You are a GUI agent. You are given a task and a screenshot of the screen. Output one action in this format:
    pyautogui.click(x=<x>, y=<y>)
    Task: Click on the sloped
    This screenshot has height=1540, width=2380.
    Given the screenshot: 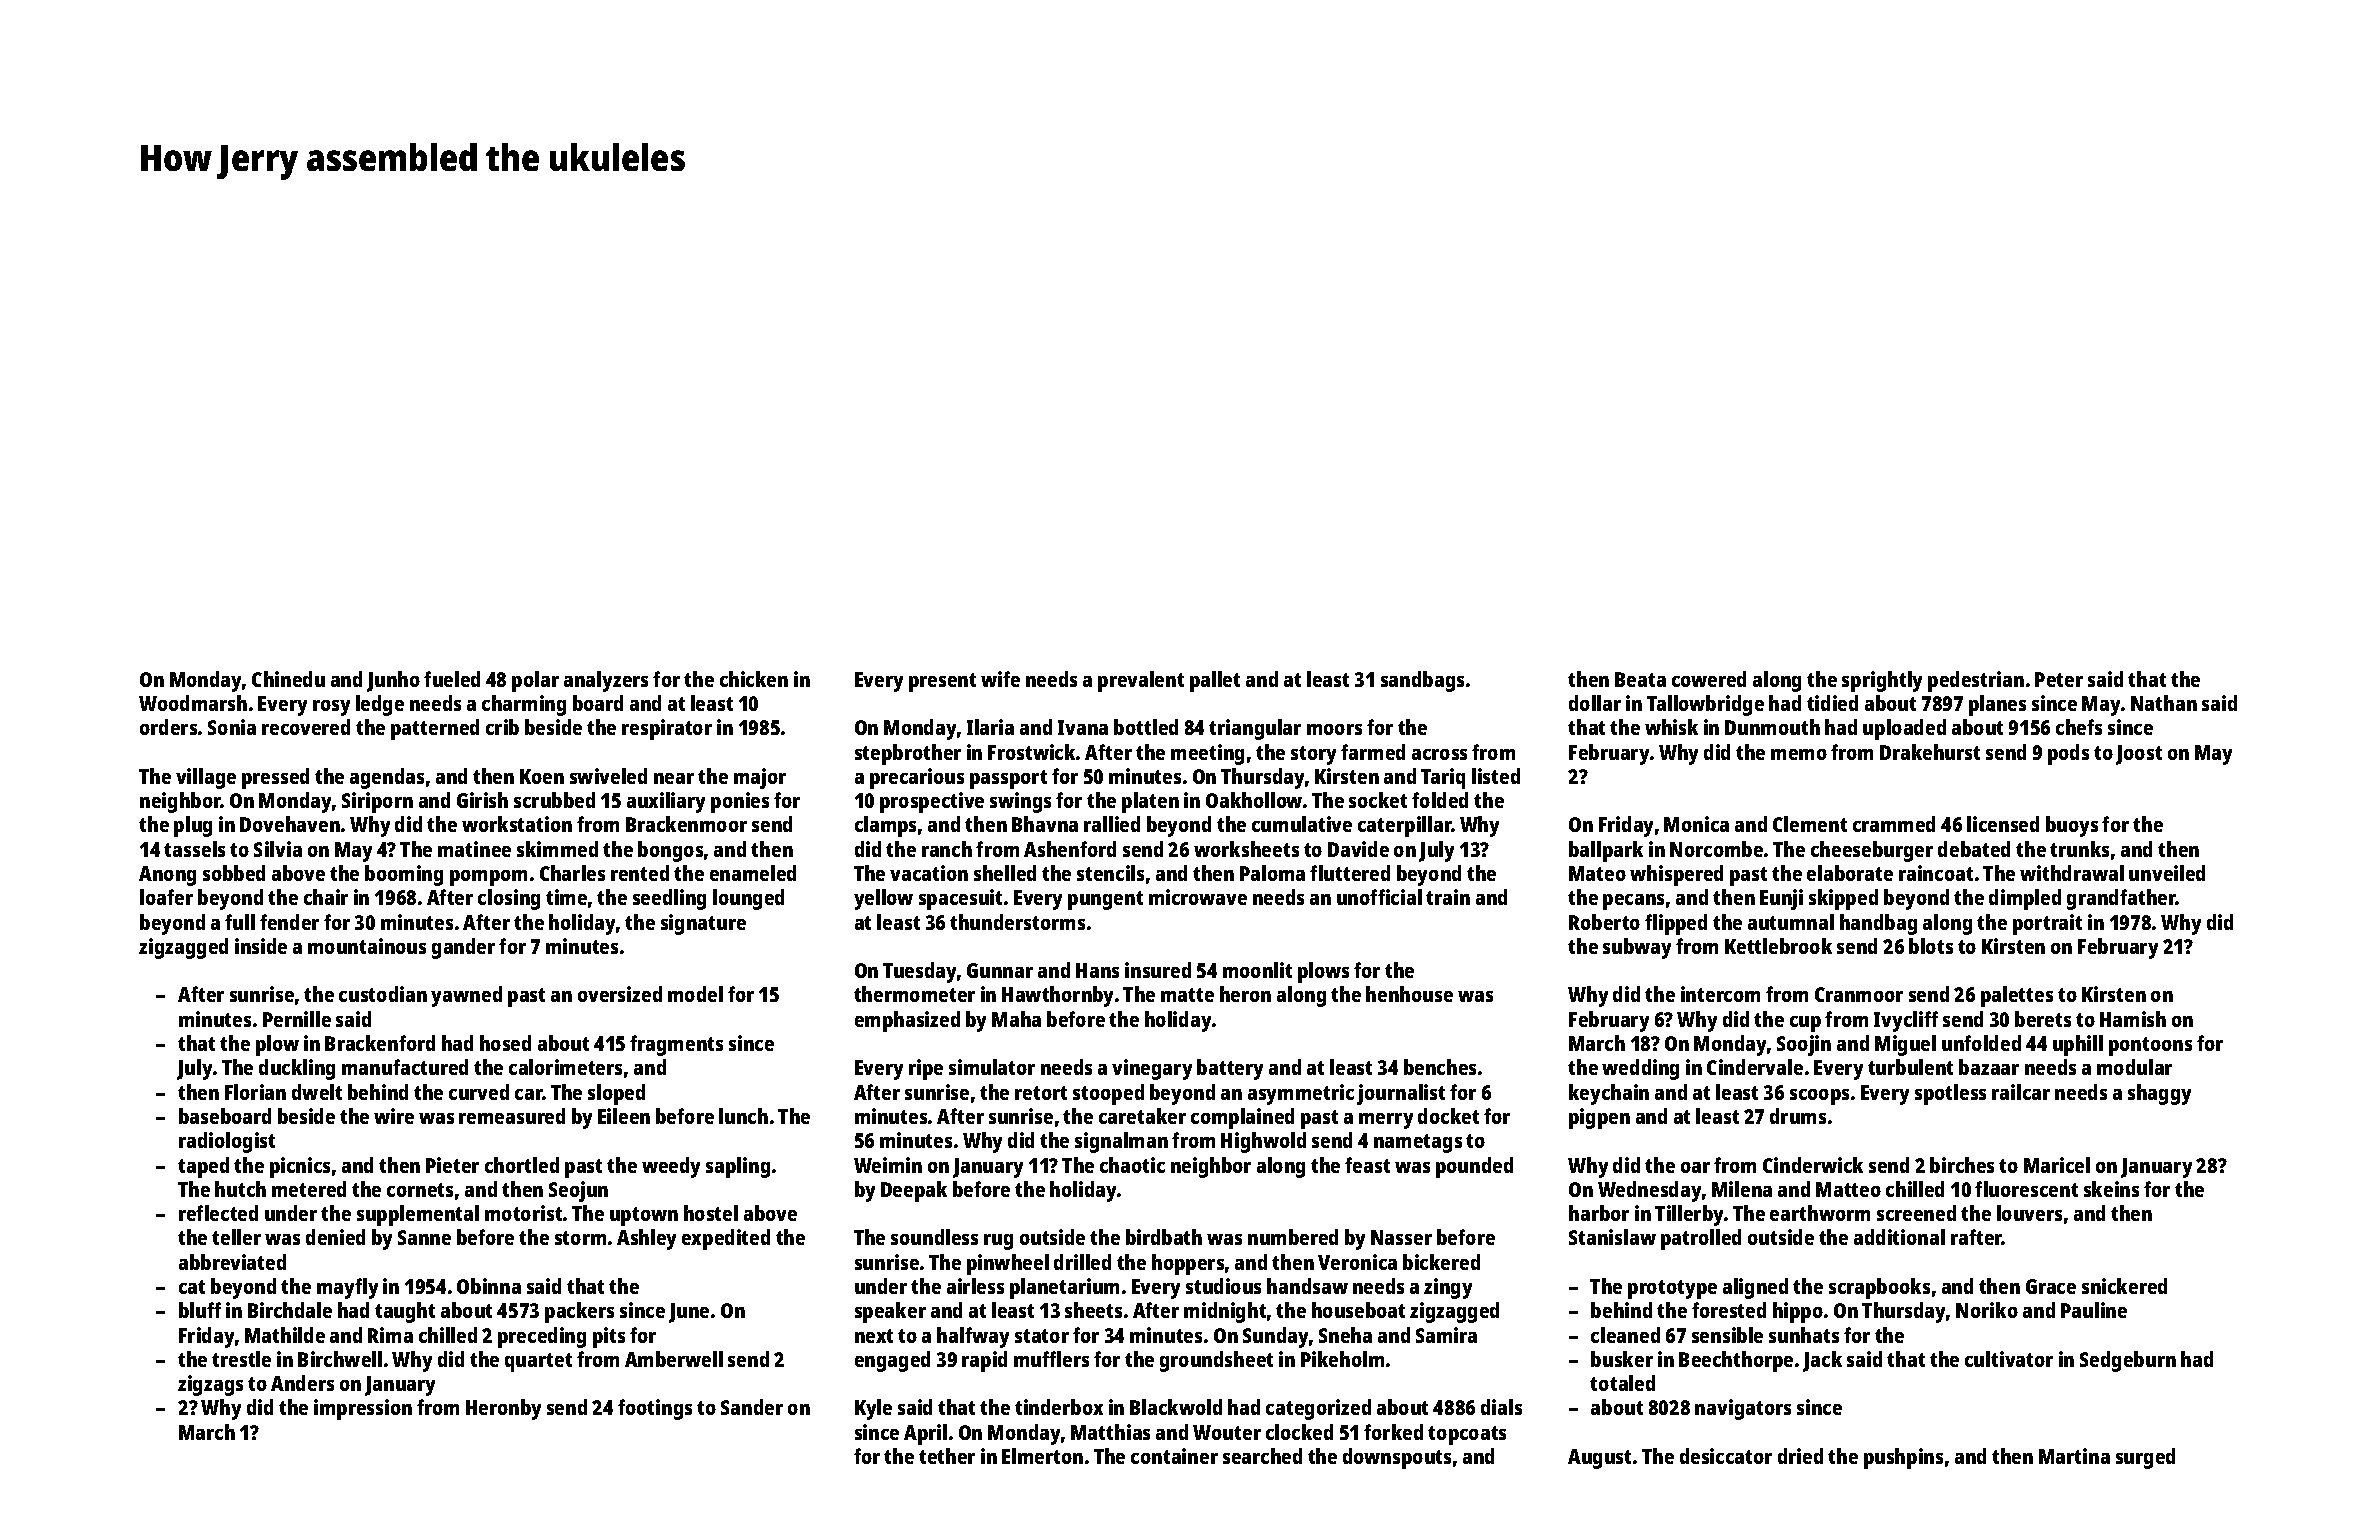 What is the action you would take?
    pyautogui.click(x=616, y=1094)
